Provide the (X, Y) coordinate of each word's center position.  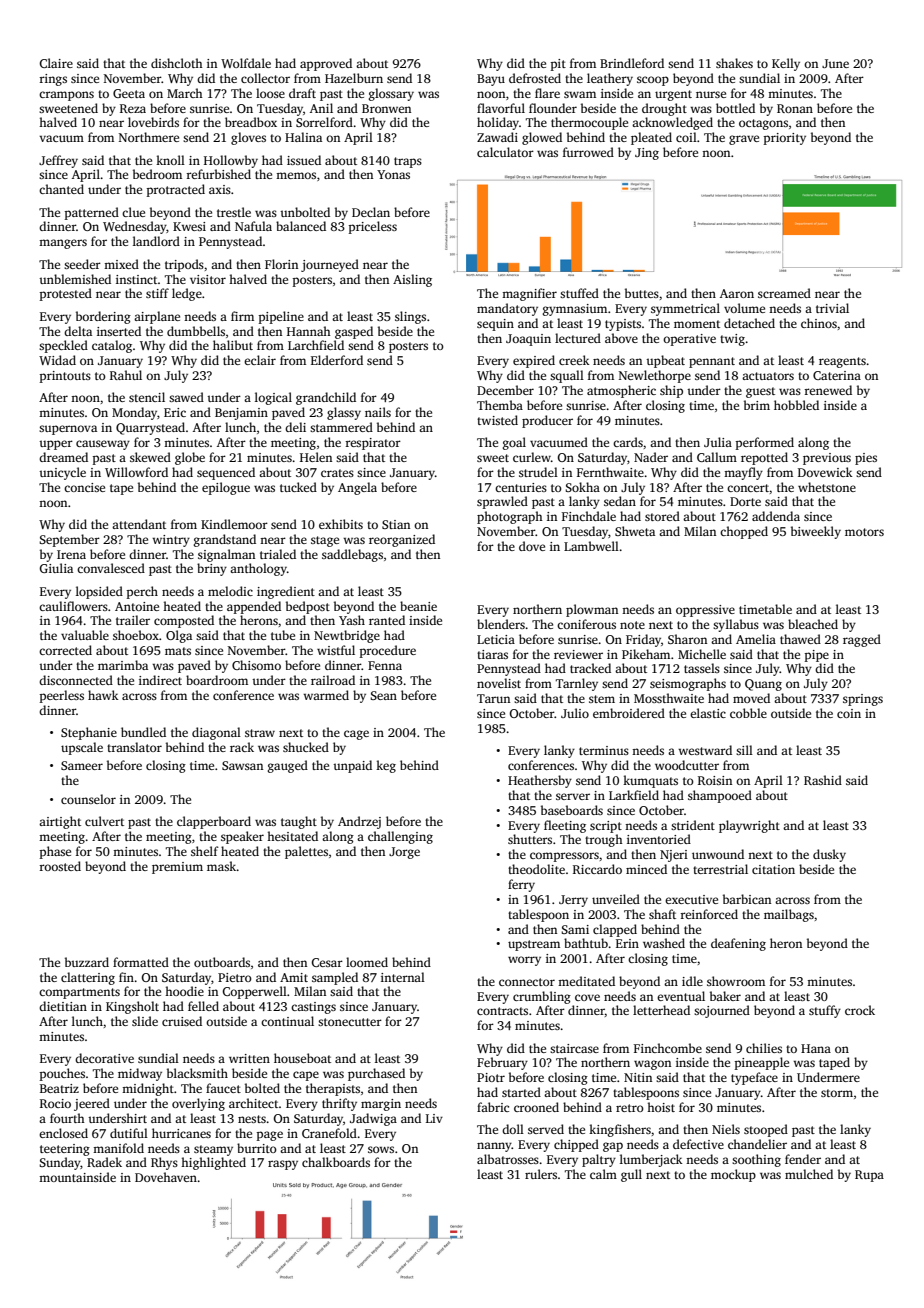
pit (558, 65)
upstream (534, 945)
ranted (387, 620)
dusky (829, 855)
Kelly (786, 64)
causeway (103, 445)
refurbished (218, 174)
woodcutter (687, 765)
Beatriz (59, 1088)
